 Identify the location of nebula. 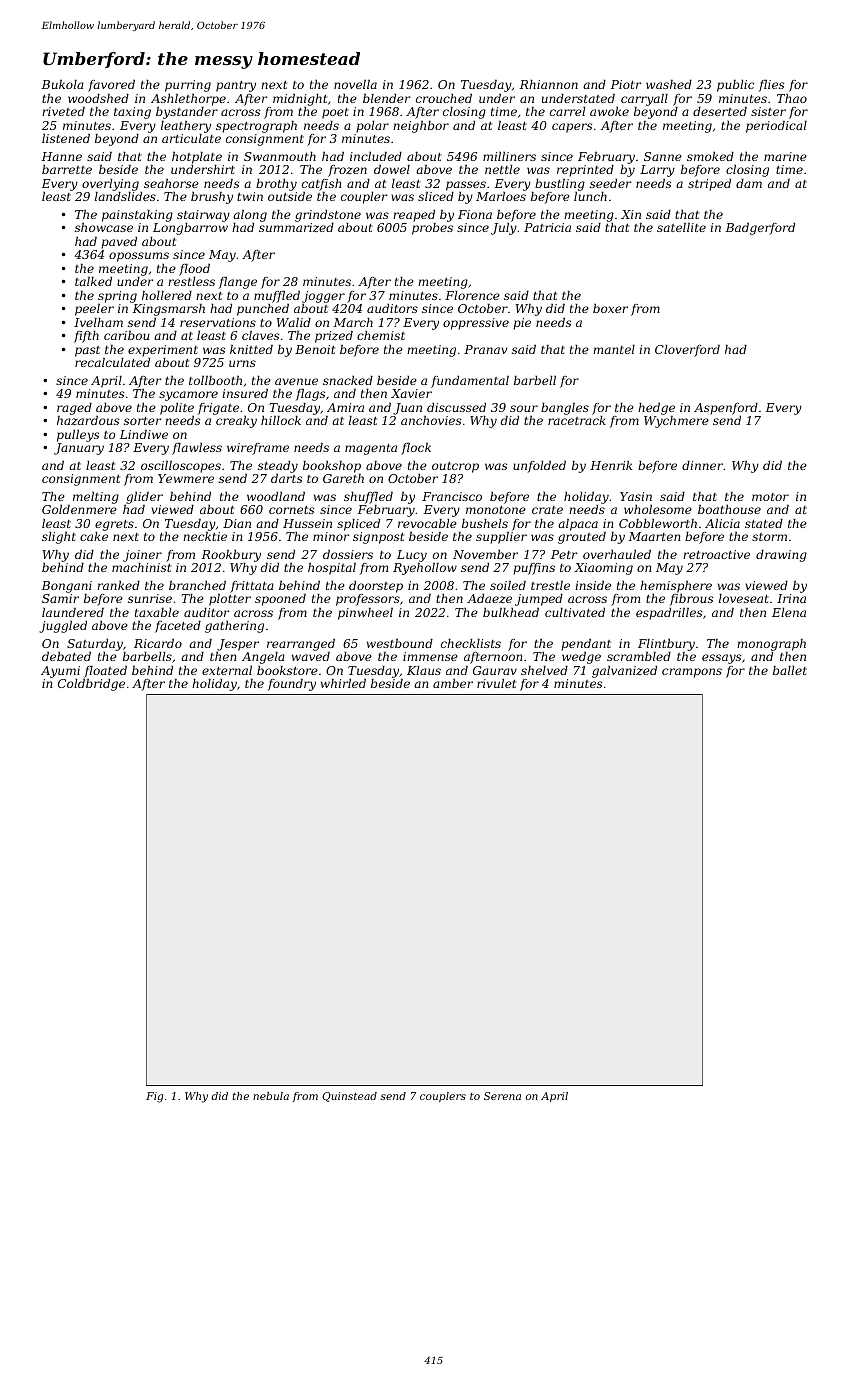
(271, 1096).
